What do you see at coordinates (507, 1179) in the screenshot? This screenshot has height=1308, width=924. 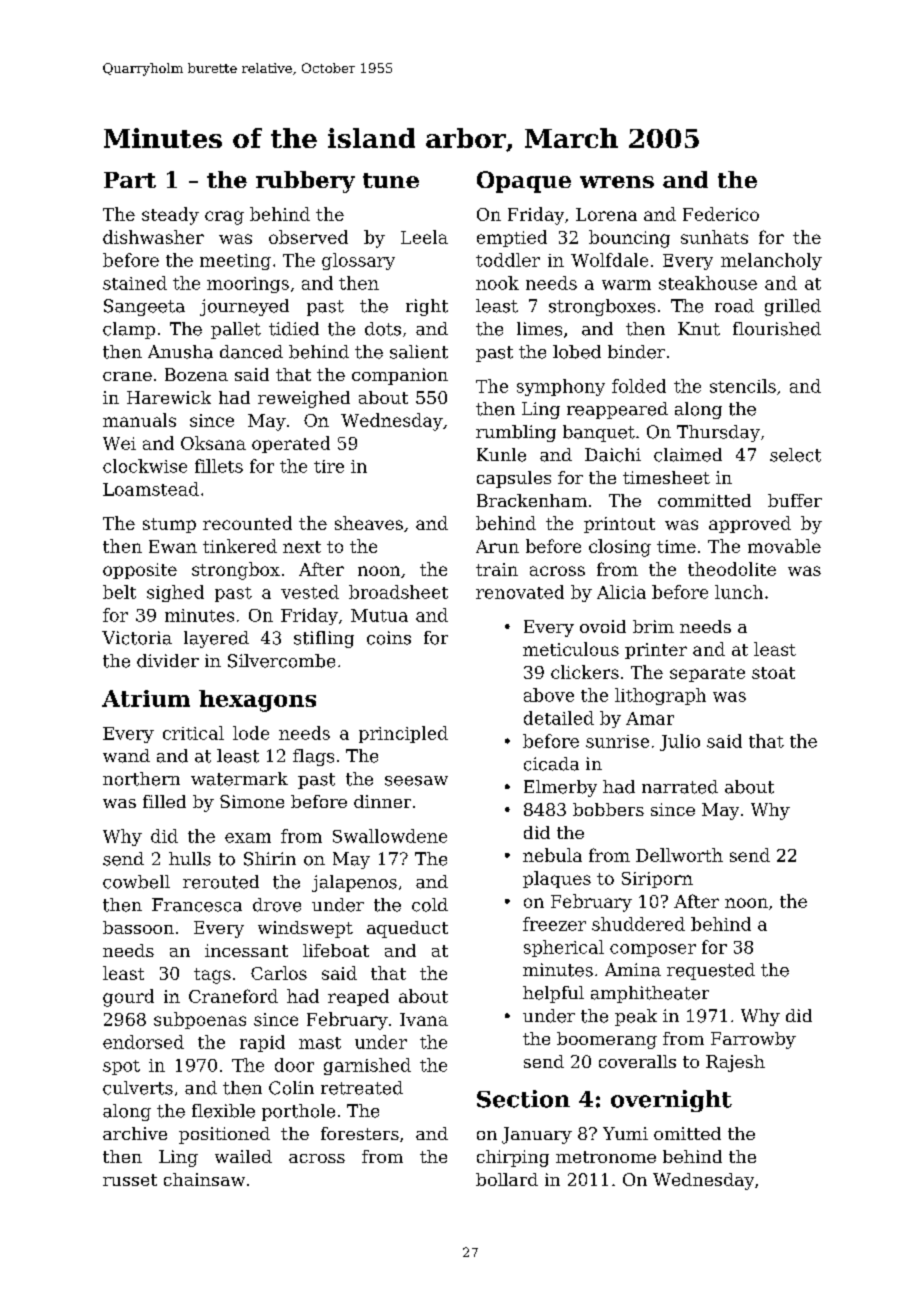 I see `bollard` at bounding box center [507, 1179].
